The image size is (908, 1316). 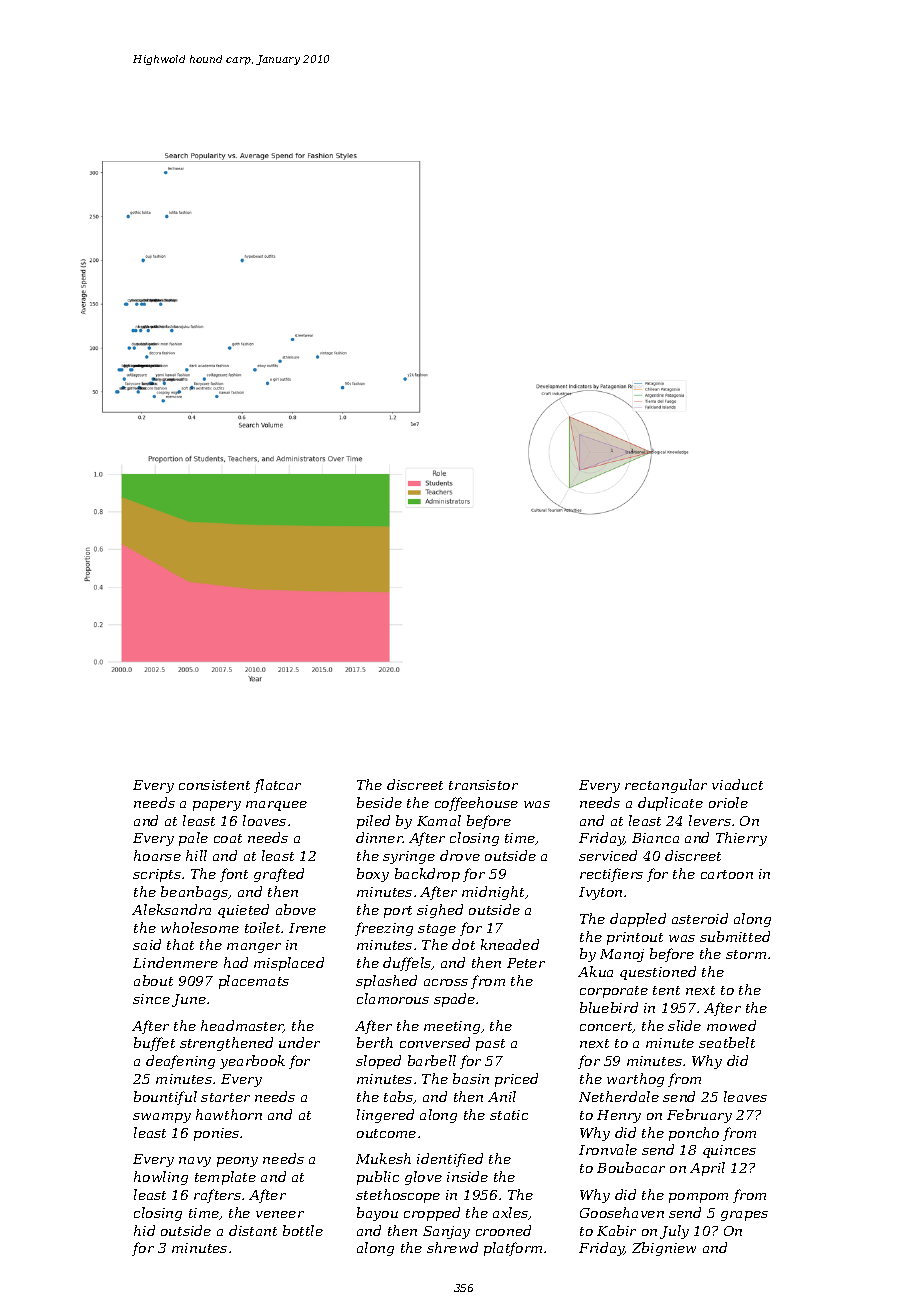 I want to click on sighed, so click(x=440, y=911).
